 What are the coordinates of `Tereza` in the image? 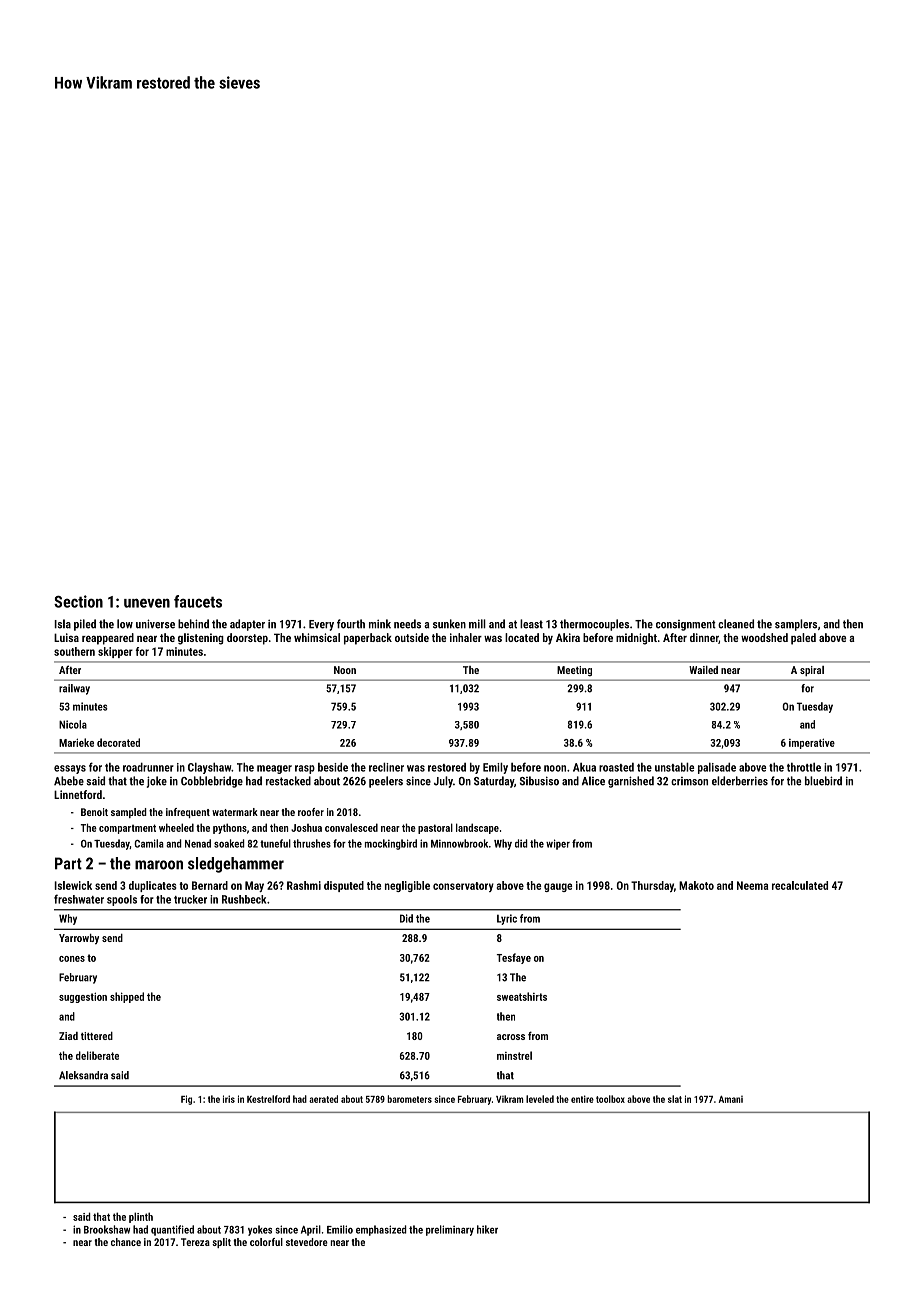 It's located at (195, 1242).
